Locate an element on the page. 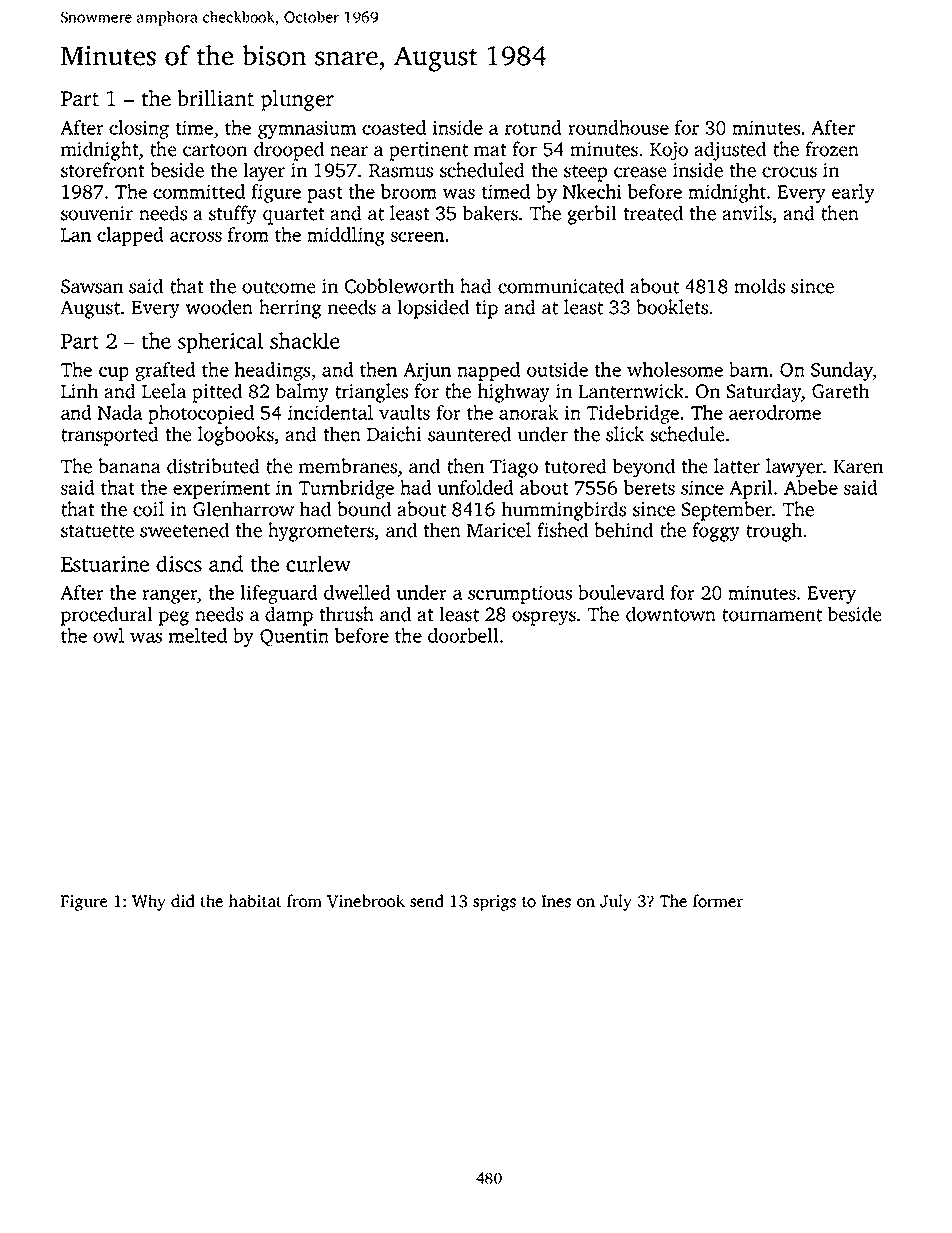 The image size is (952, 1233). grafted is located at coordinates (165, 371).
